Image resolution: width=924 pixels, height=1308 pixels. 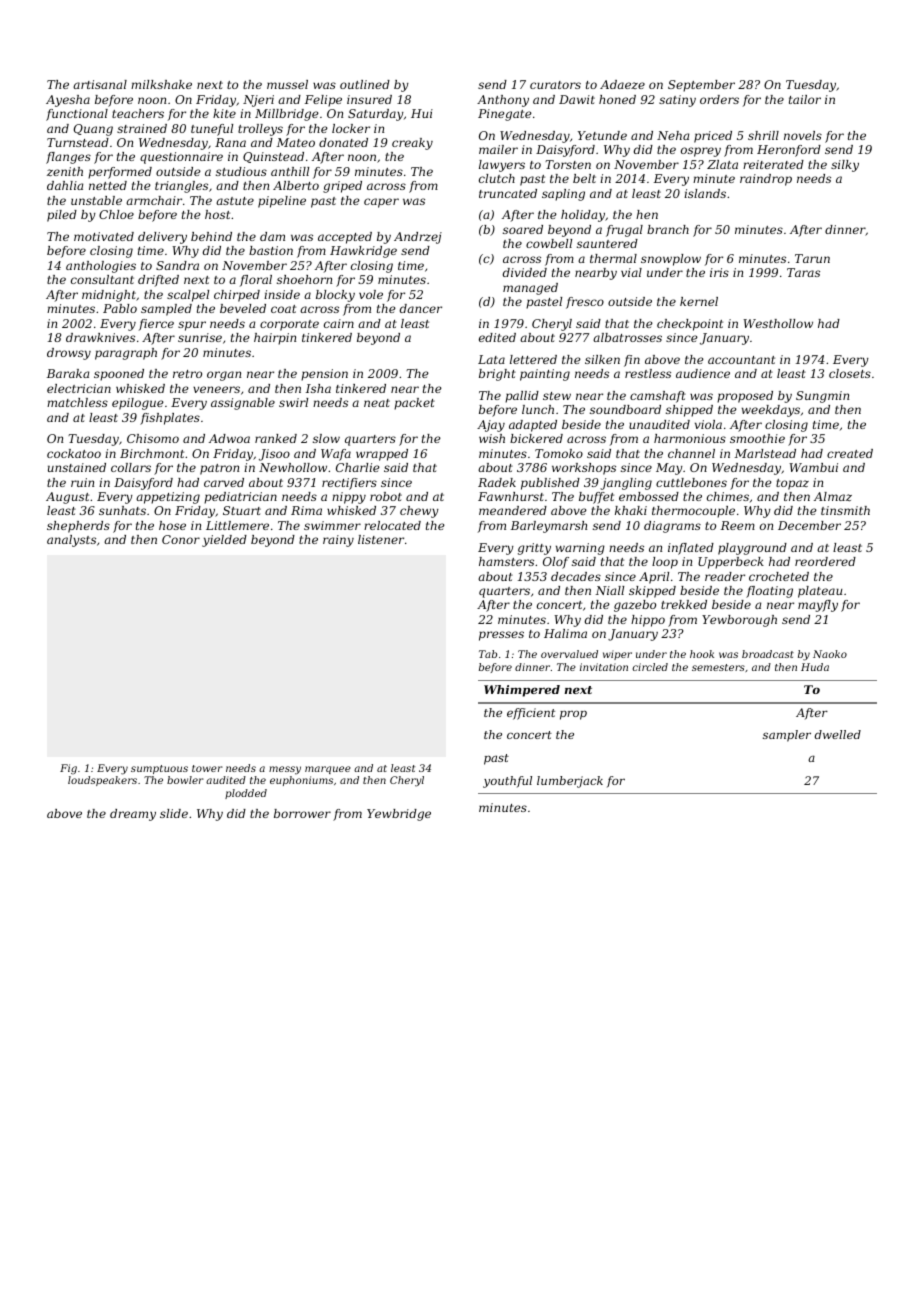 What do you see at coordinates (701, 152) in the page?
I see `osprey` at bounding box center [701, 152].
